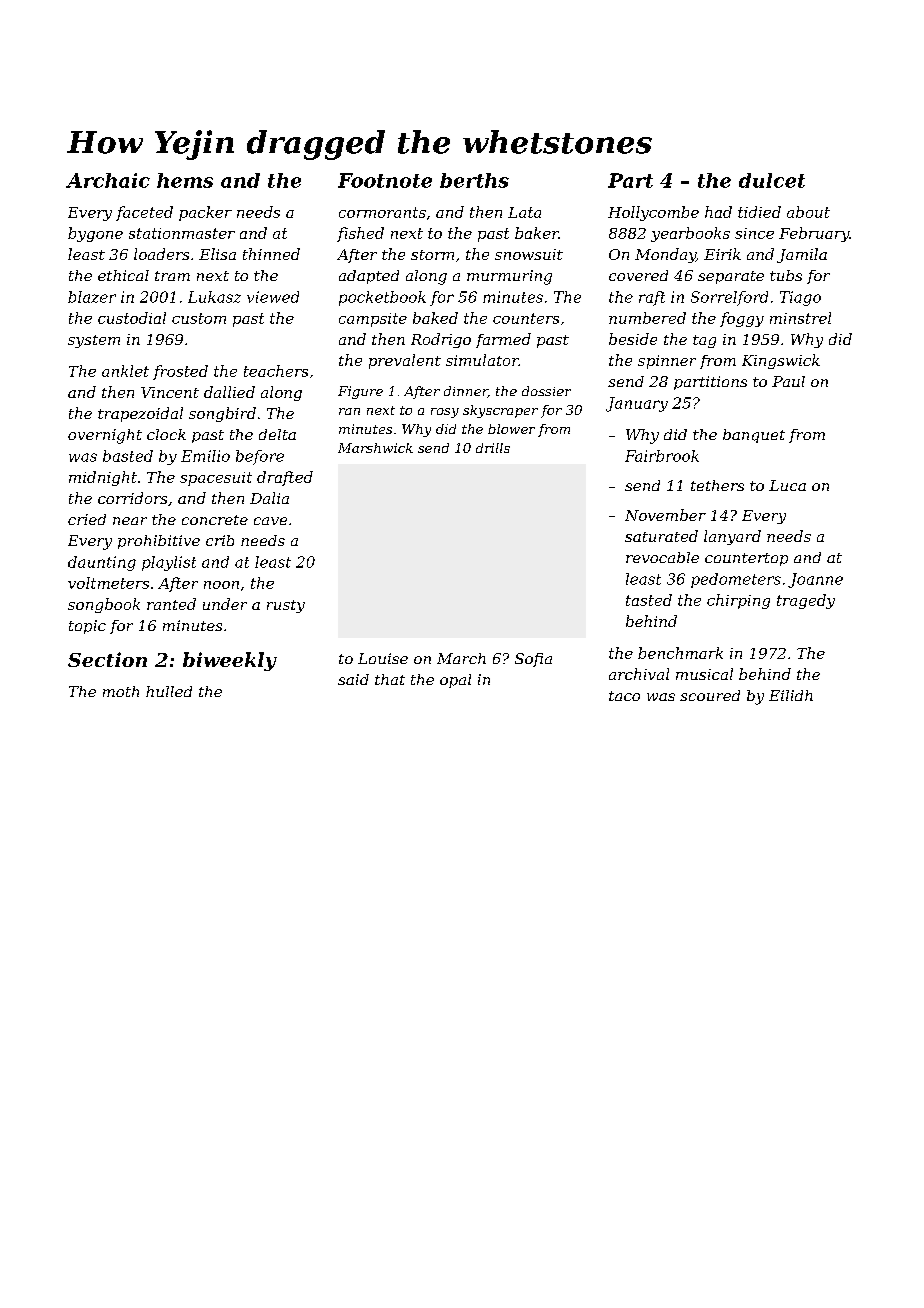 Image resolution: width=924 pixels, height=1308 pixels. I want to click on prevalent, so click(405, 361).
